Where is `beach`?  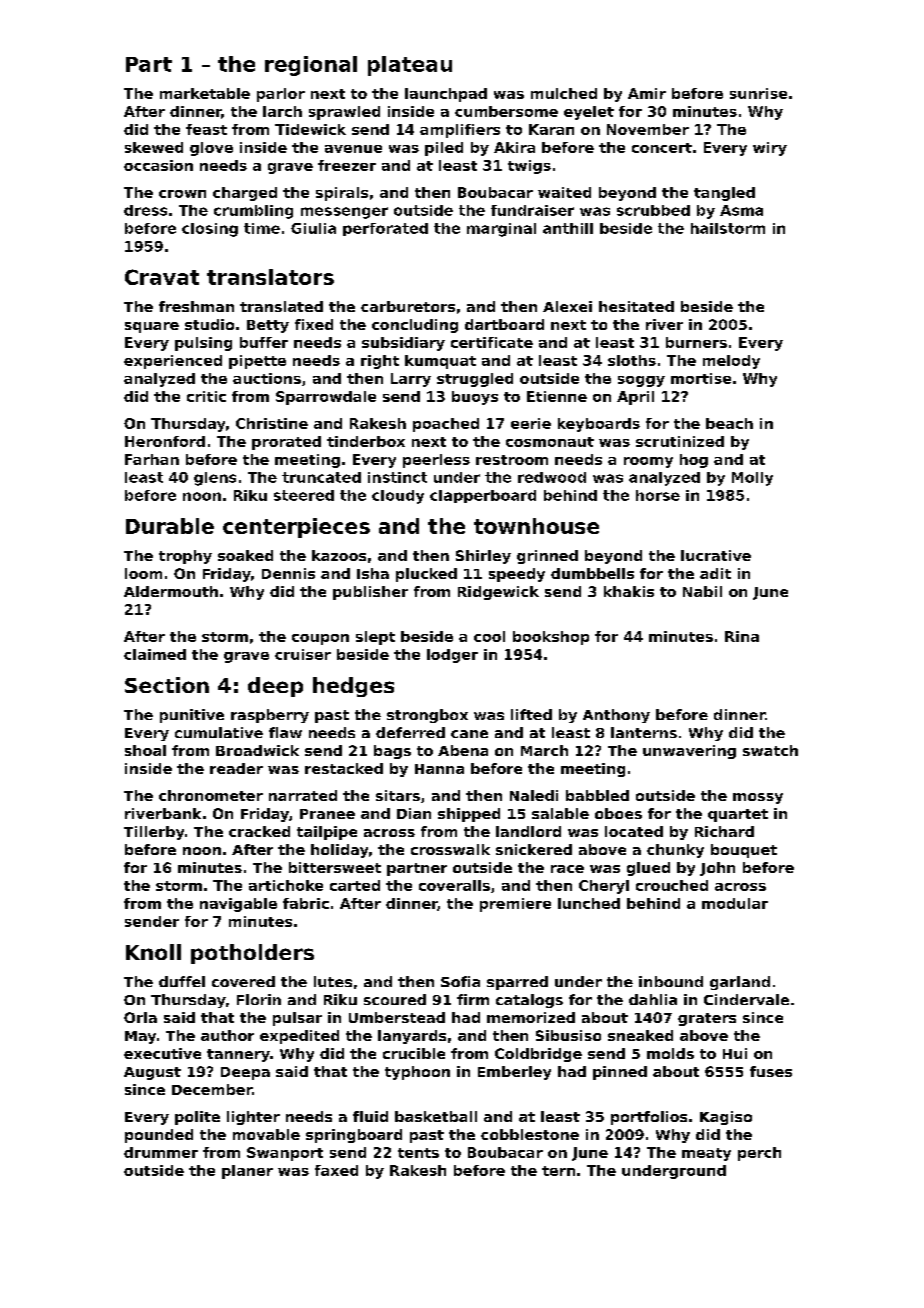 beach is located at coordinates (729, 423).
